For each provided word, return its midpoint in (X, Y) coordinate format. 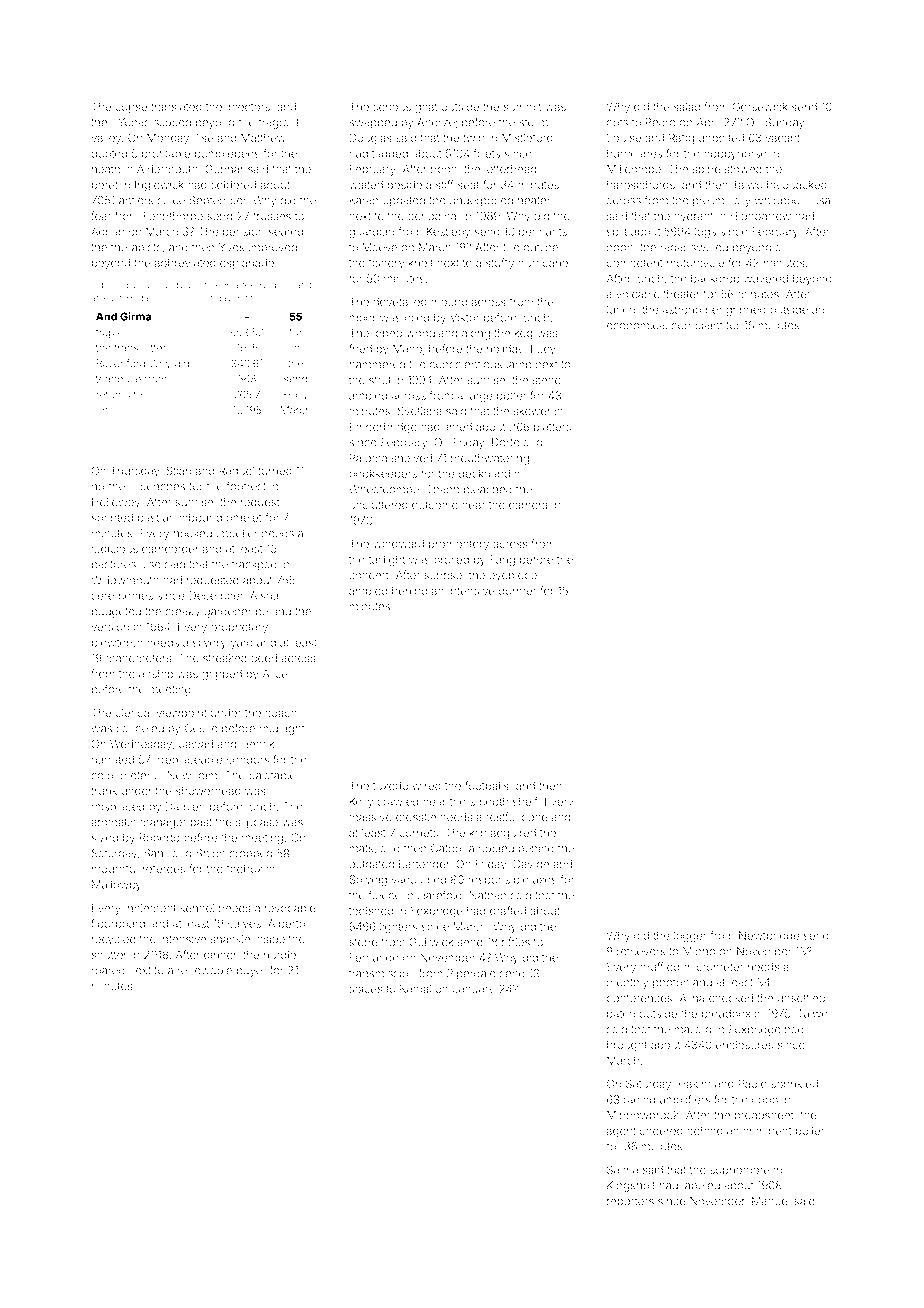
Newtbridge (769, 937)
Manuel (771, 1201)
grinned (746, 311)
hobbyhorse (735, 154)
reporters (630, 1202)
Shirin (210, 853)
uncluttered (378, 505)
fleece (385, 895)
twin (473, 138)
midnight (282, 729)
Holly (296, 396)
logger (690, 937)
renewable (205, 970)
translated (176, 107)
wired (426, 785)
